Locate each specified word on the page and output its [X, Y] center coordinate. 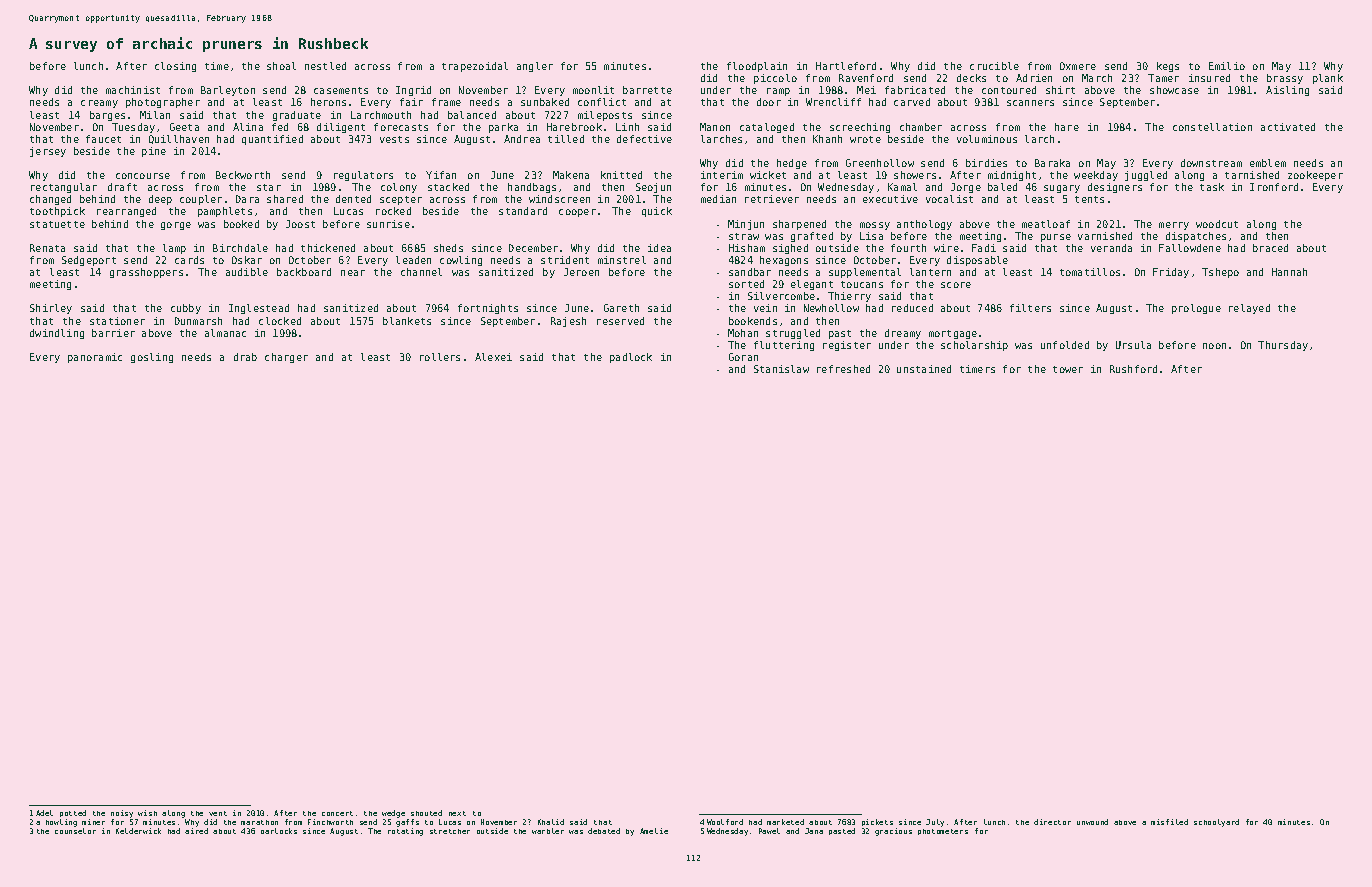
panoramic [95, 358]
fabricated [915, 90]
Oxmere [1078, 66]
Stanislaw [781, 369]
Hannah [1289, 272]
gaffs [407, 823]
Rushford [1133, 369]
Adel [44, 813]
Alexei [493, 357]
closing [175, 67]
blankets [407, 321]
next [457, 813]
